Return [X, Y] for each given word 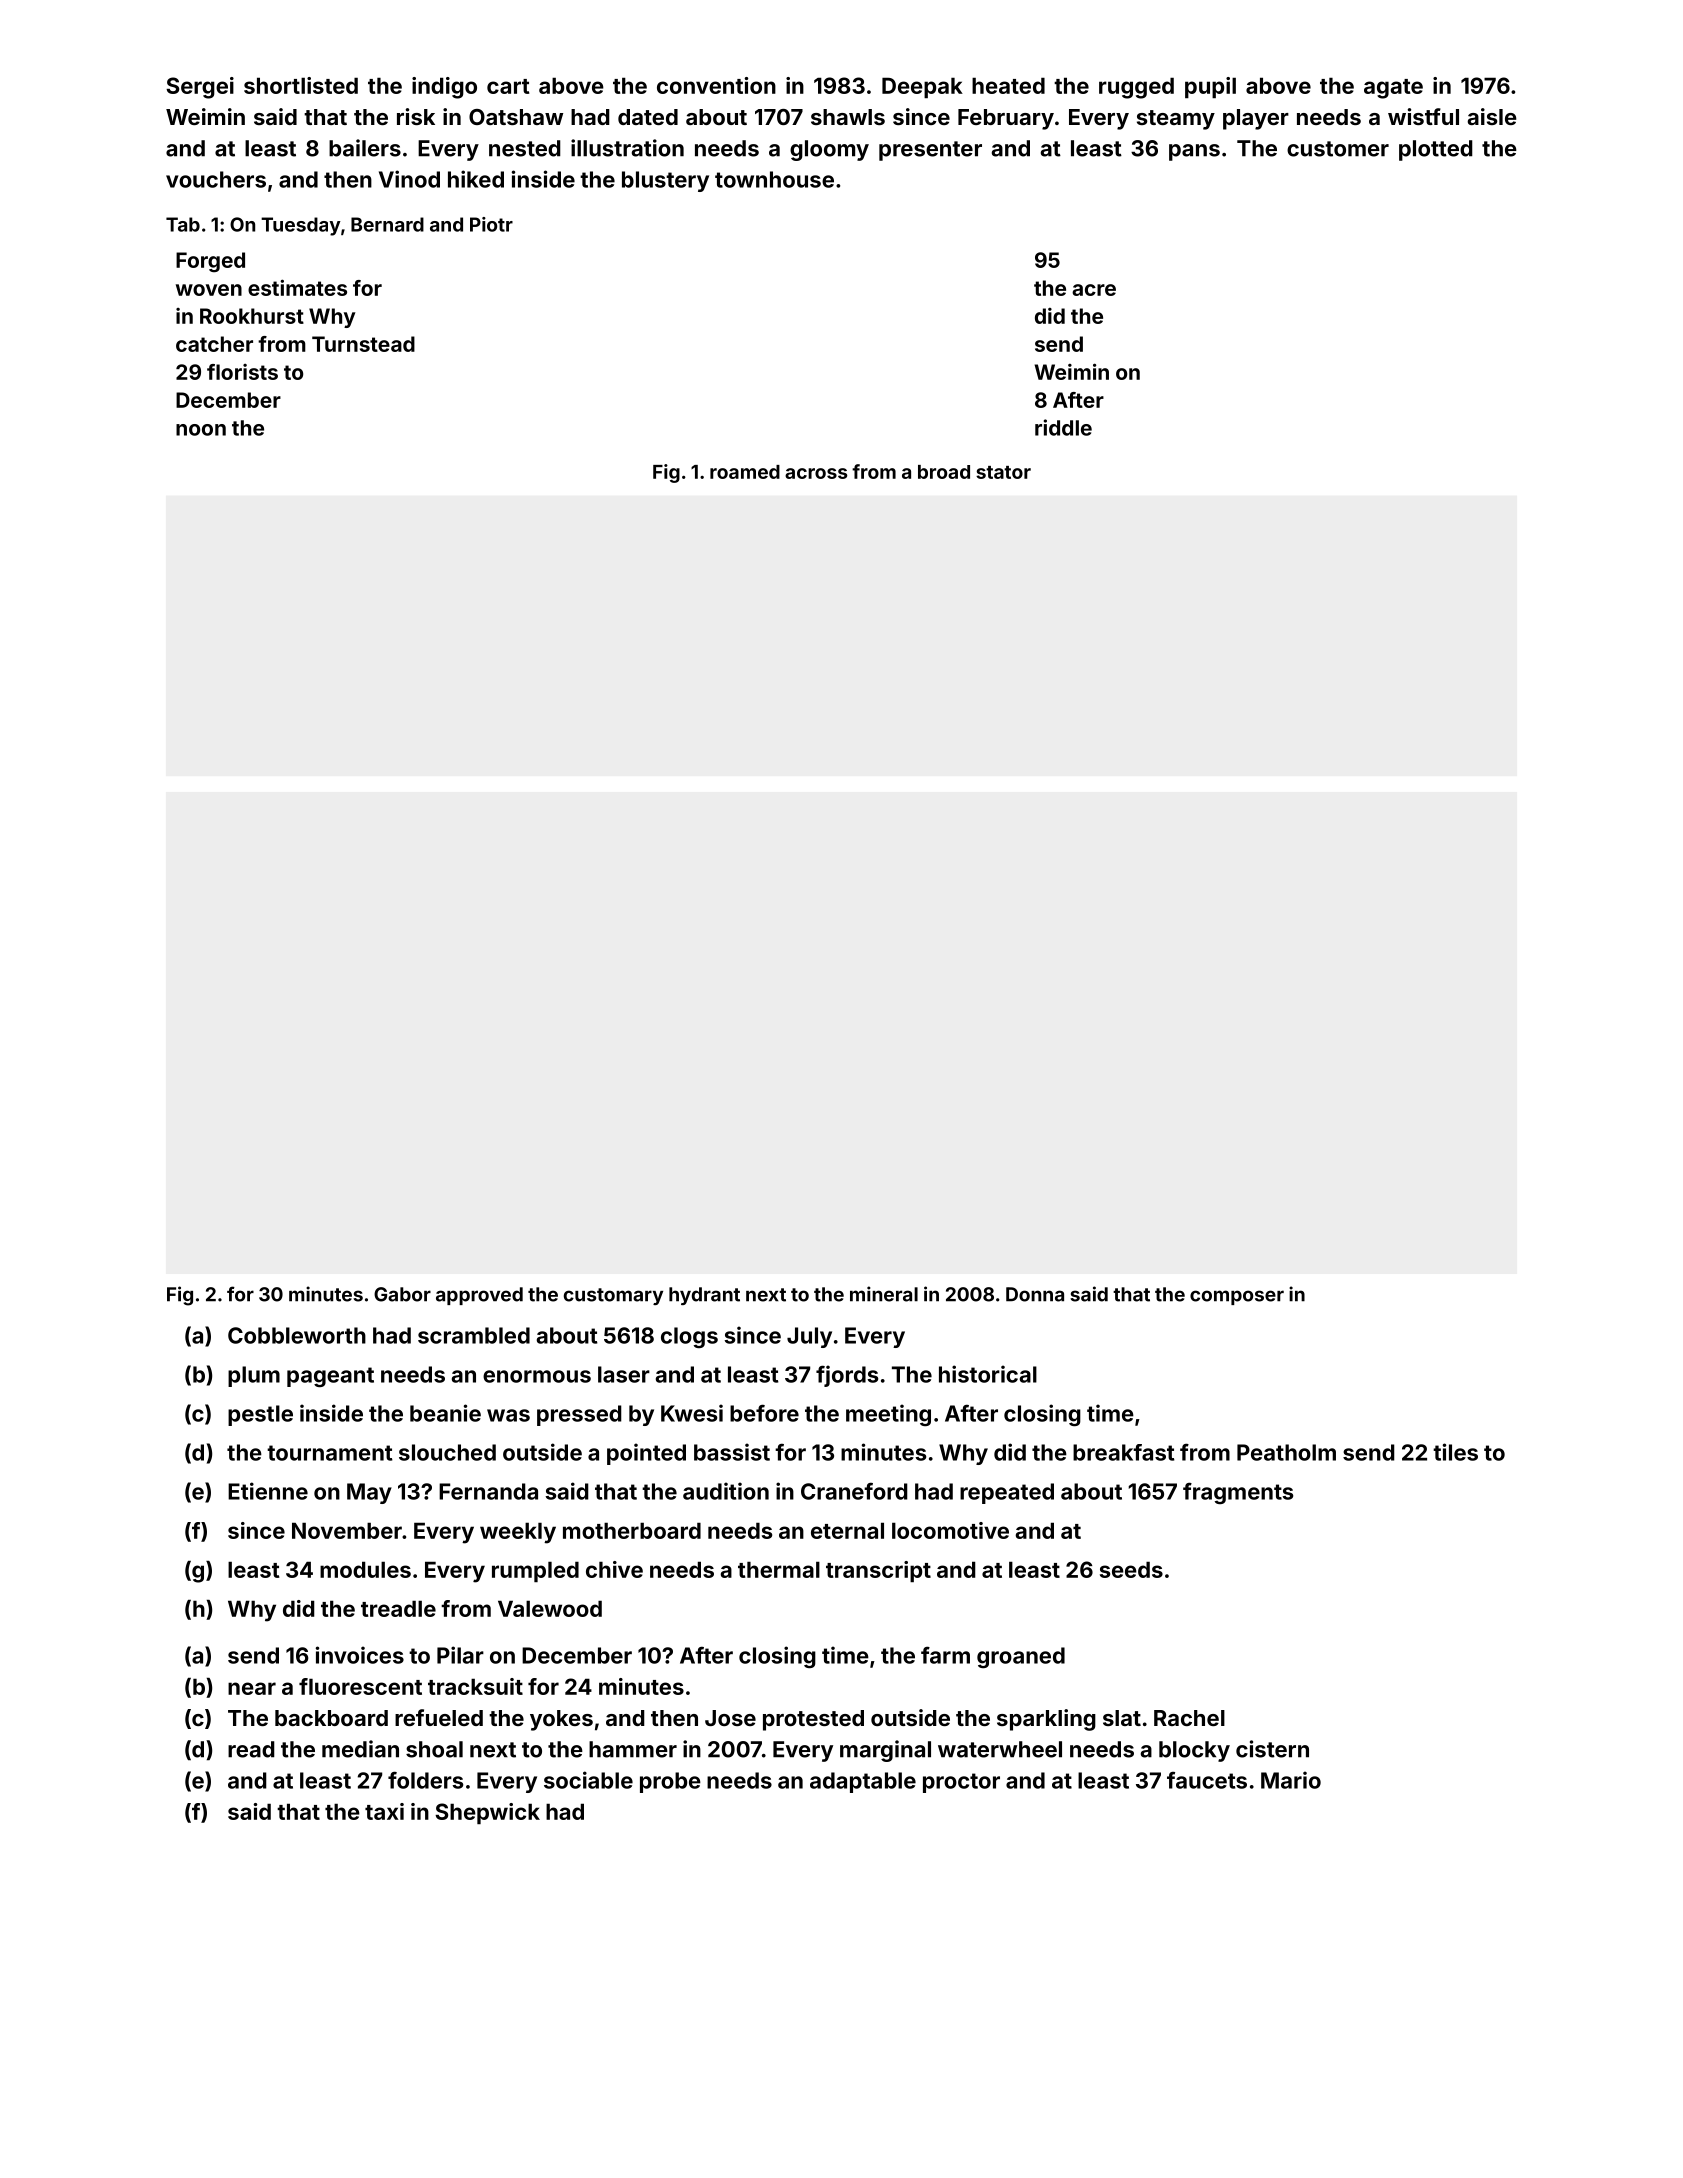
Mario [1291, 1780]
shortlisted [301, 85]
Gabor [402, 1294]
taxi [384, 1811]
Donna [1035, 1294]
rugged [1136, 88]
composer [1237, 1297]
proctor [961, 1783]
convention [716, 85]
